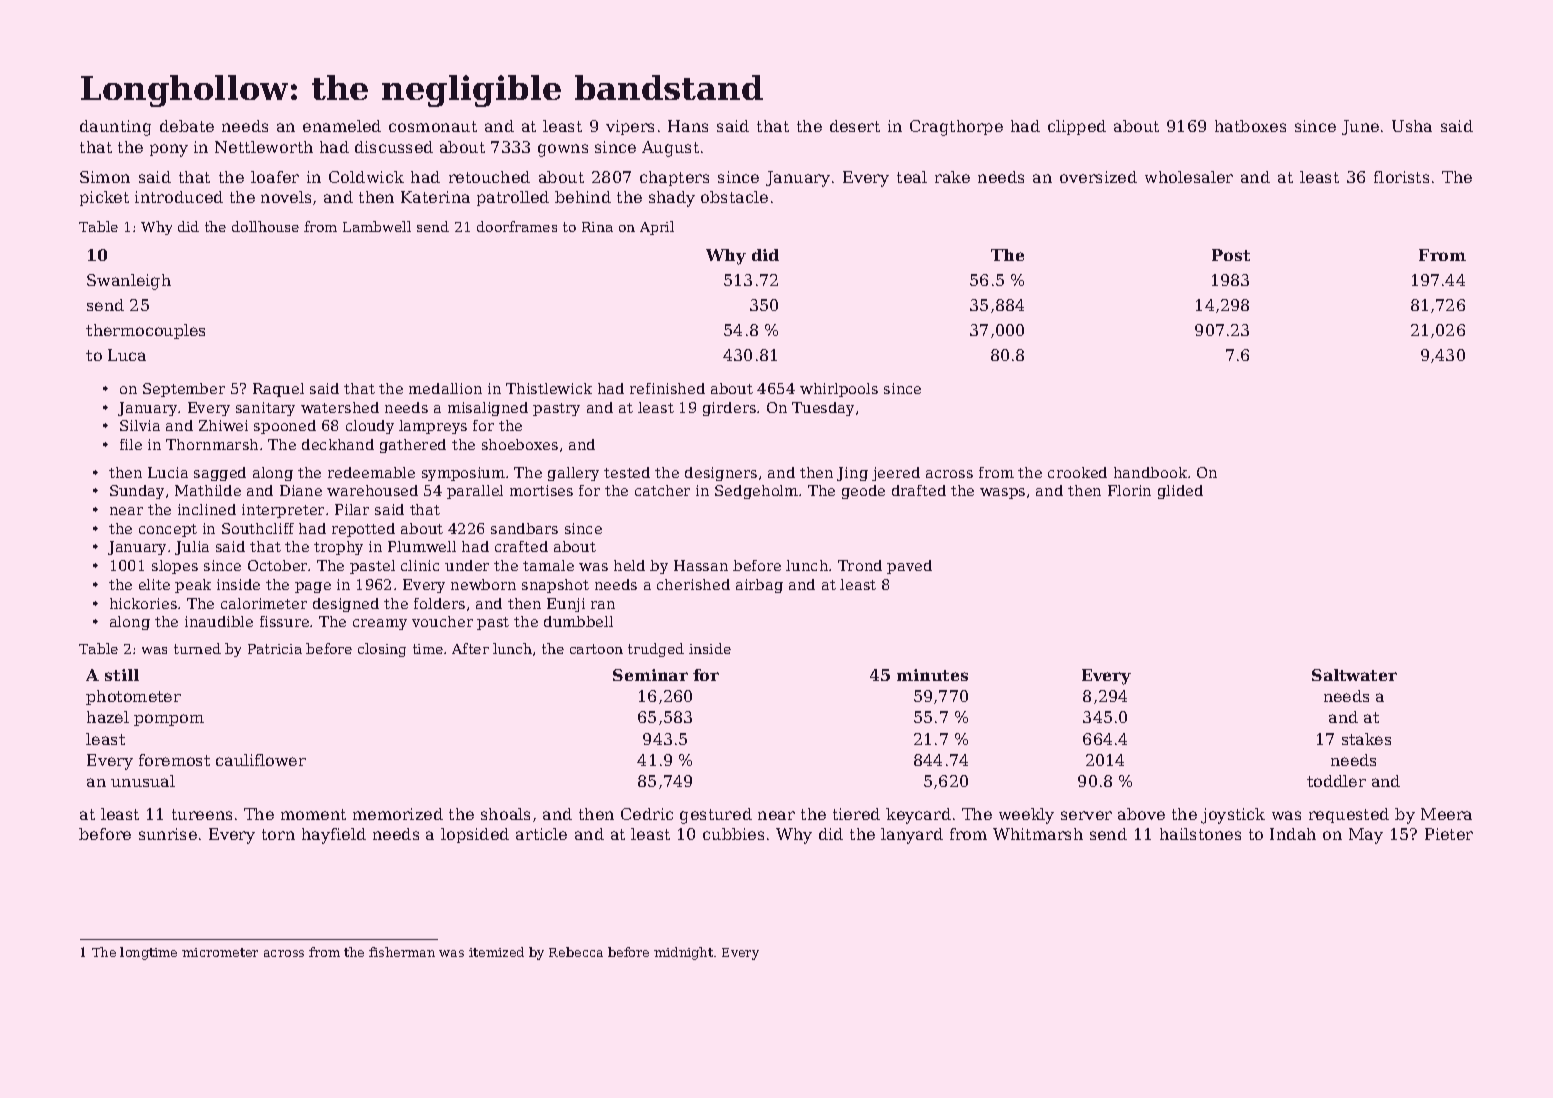 This screenshot has width=1553, height=1098. I want to click on desert, so click(855, 126).
